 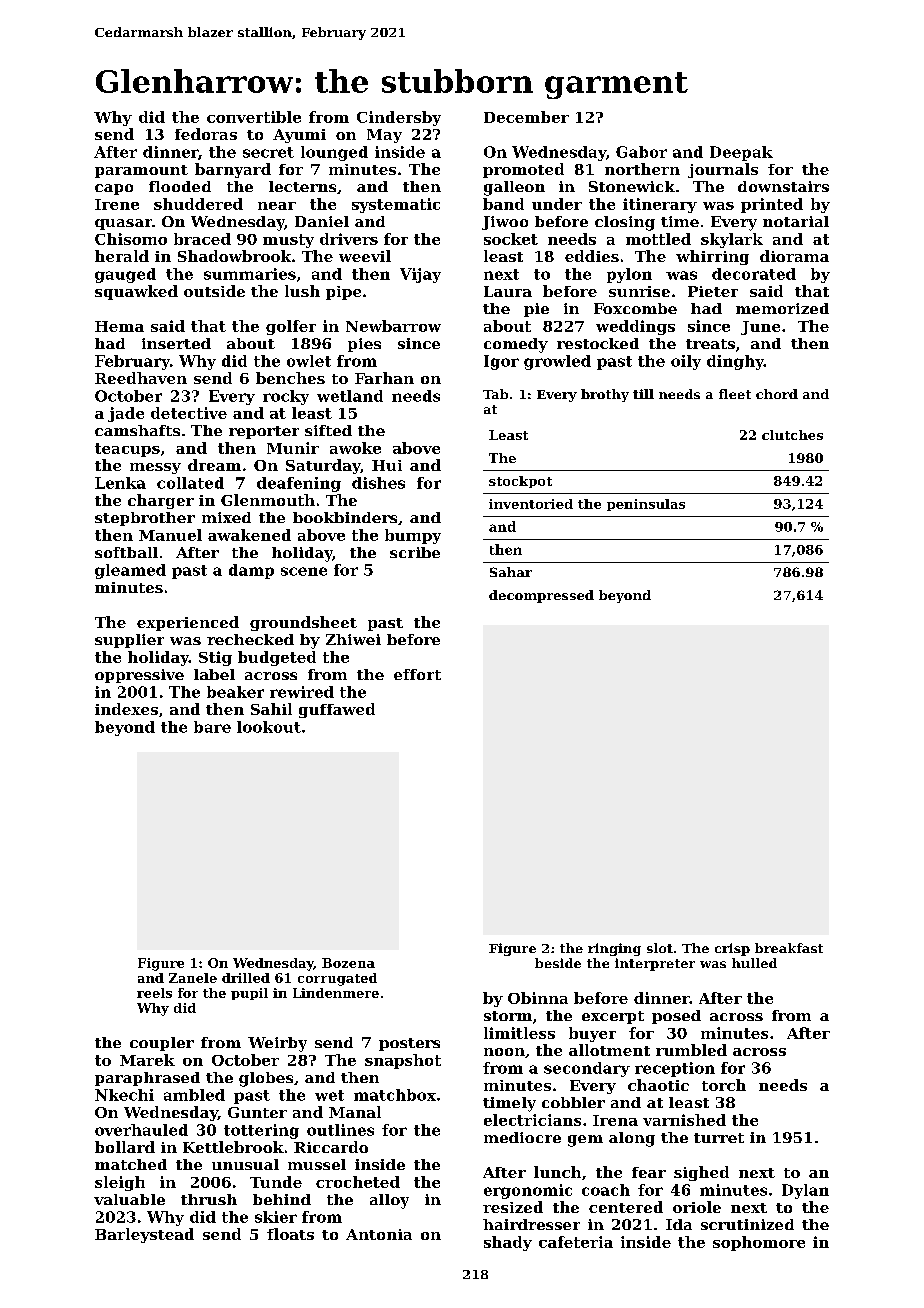 I want to click on breakfast, so click(x=789, y=948).
